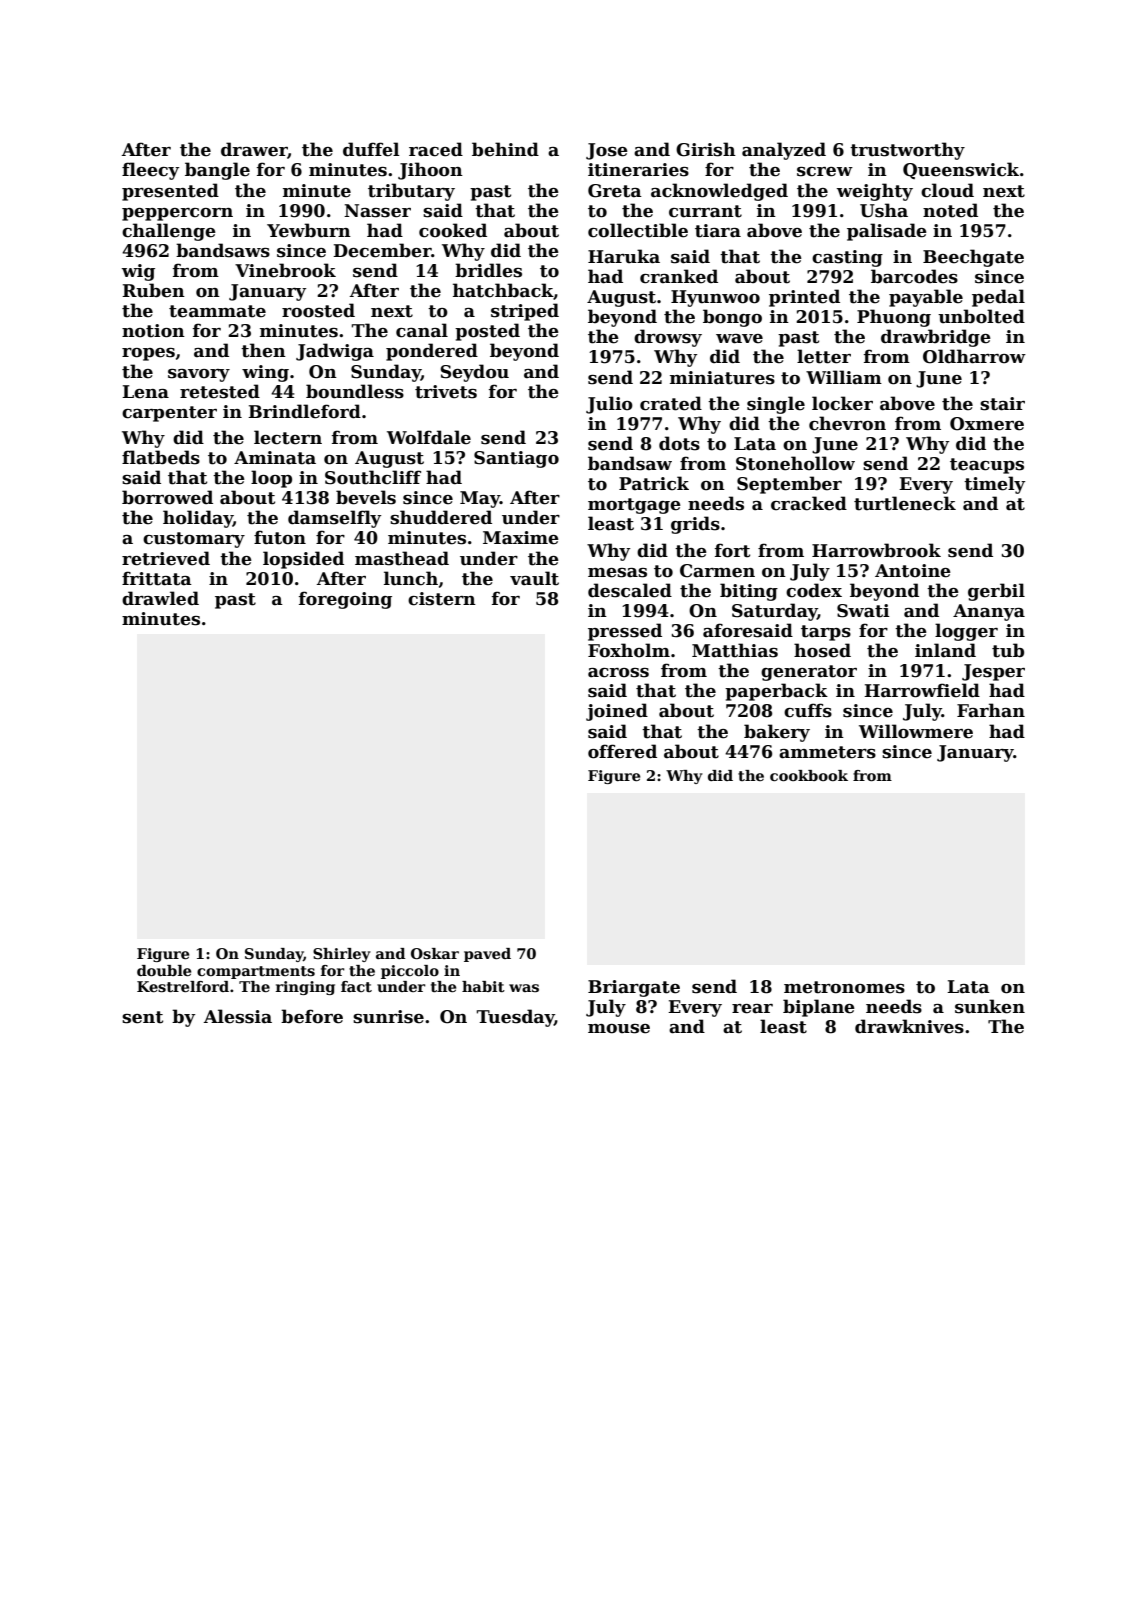 The image size is (1147, 1622). I want to click on Oldharrow, so click(974, 356).
